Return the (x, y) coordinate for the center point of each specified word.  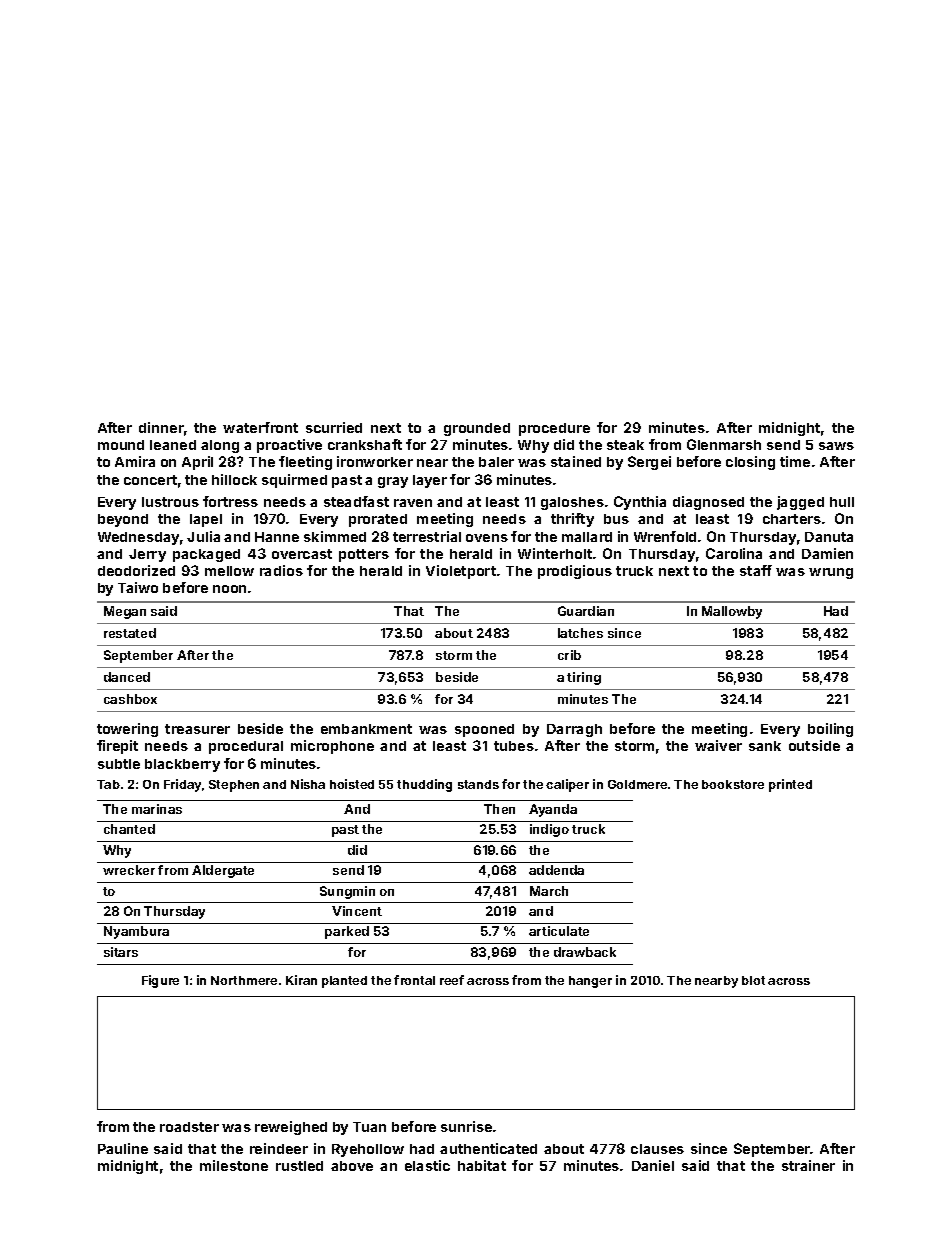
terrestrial (427, 536)
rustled (299, 1166)
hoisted (352, 784)
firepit (117, 747)
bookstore (733, 784)
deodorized (136, 570)
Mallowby (732, 612)
